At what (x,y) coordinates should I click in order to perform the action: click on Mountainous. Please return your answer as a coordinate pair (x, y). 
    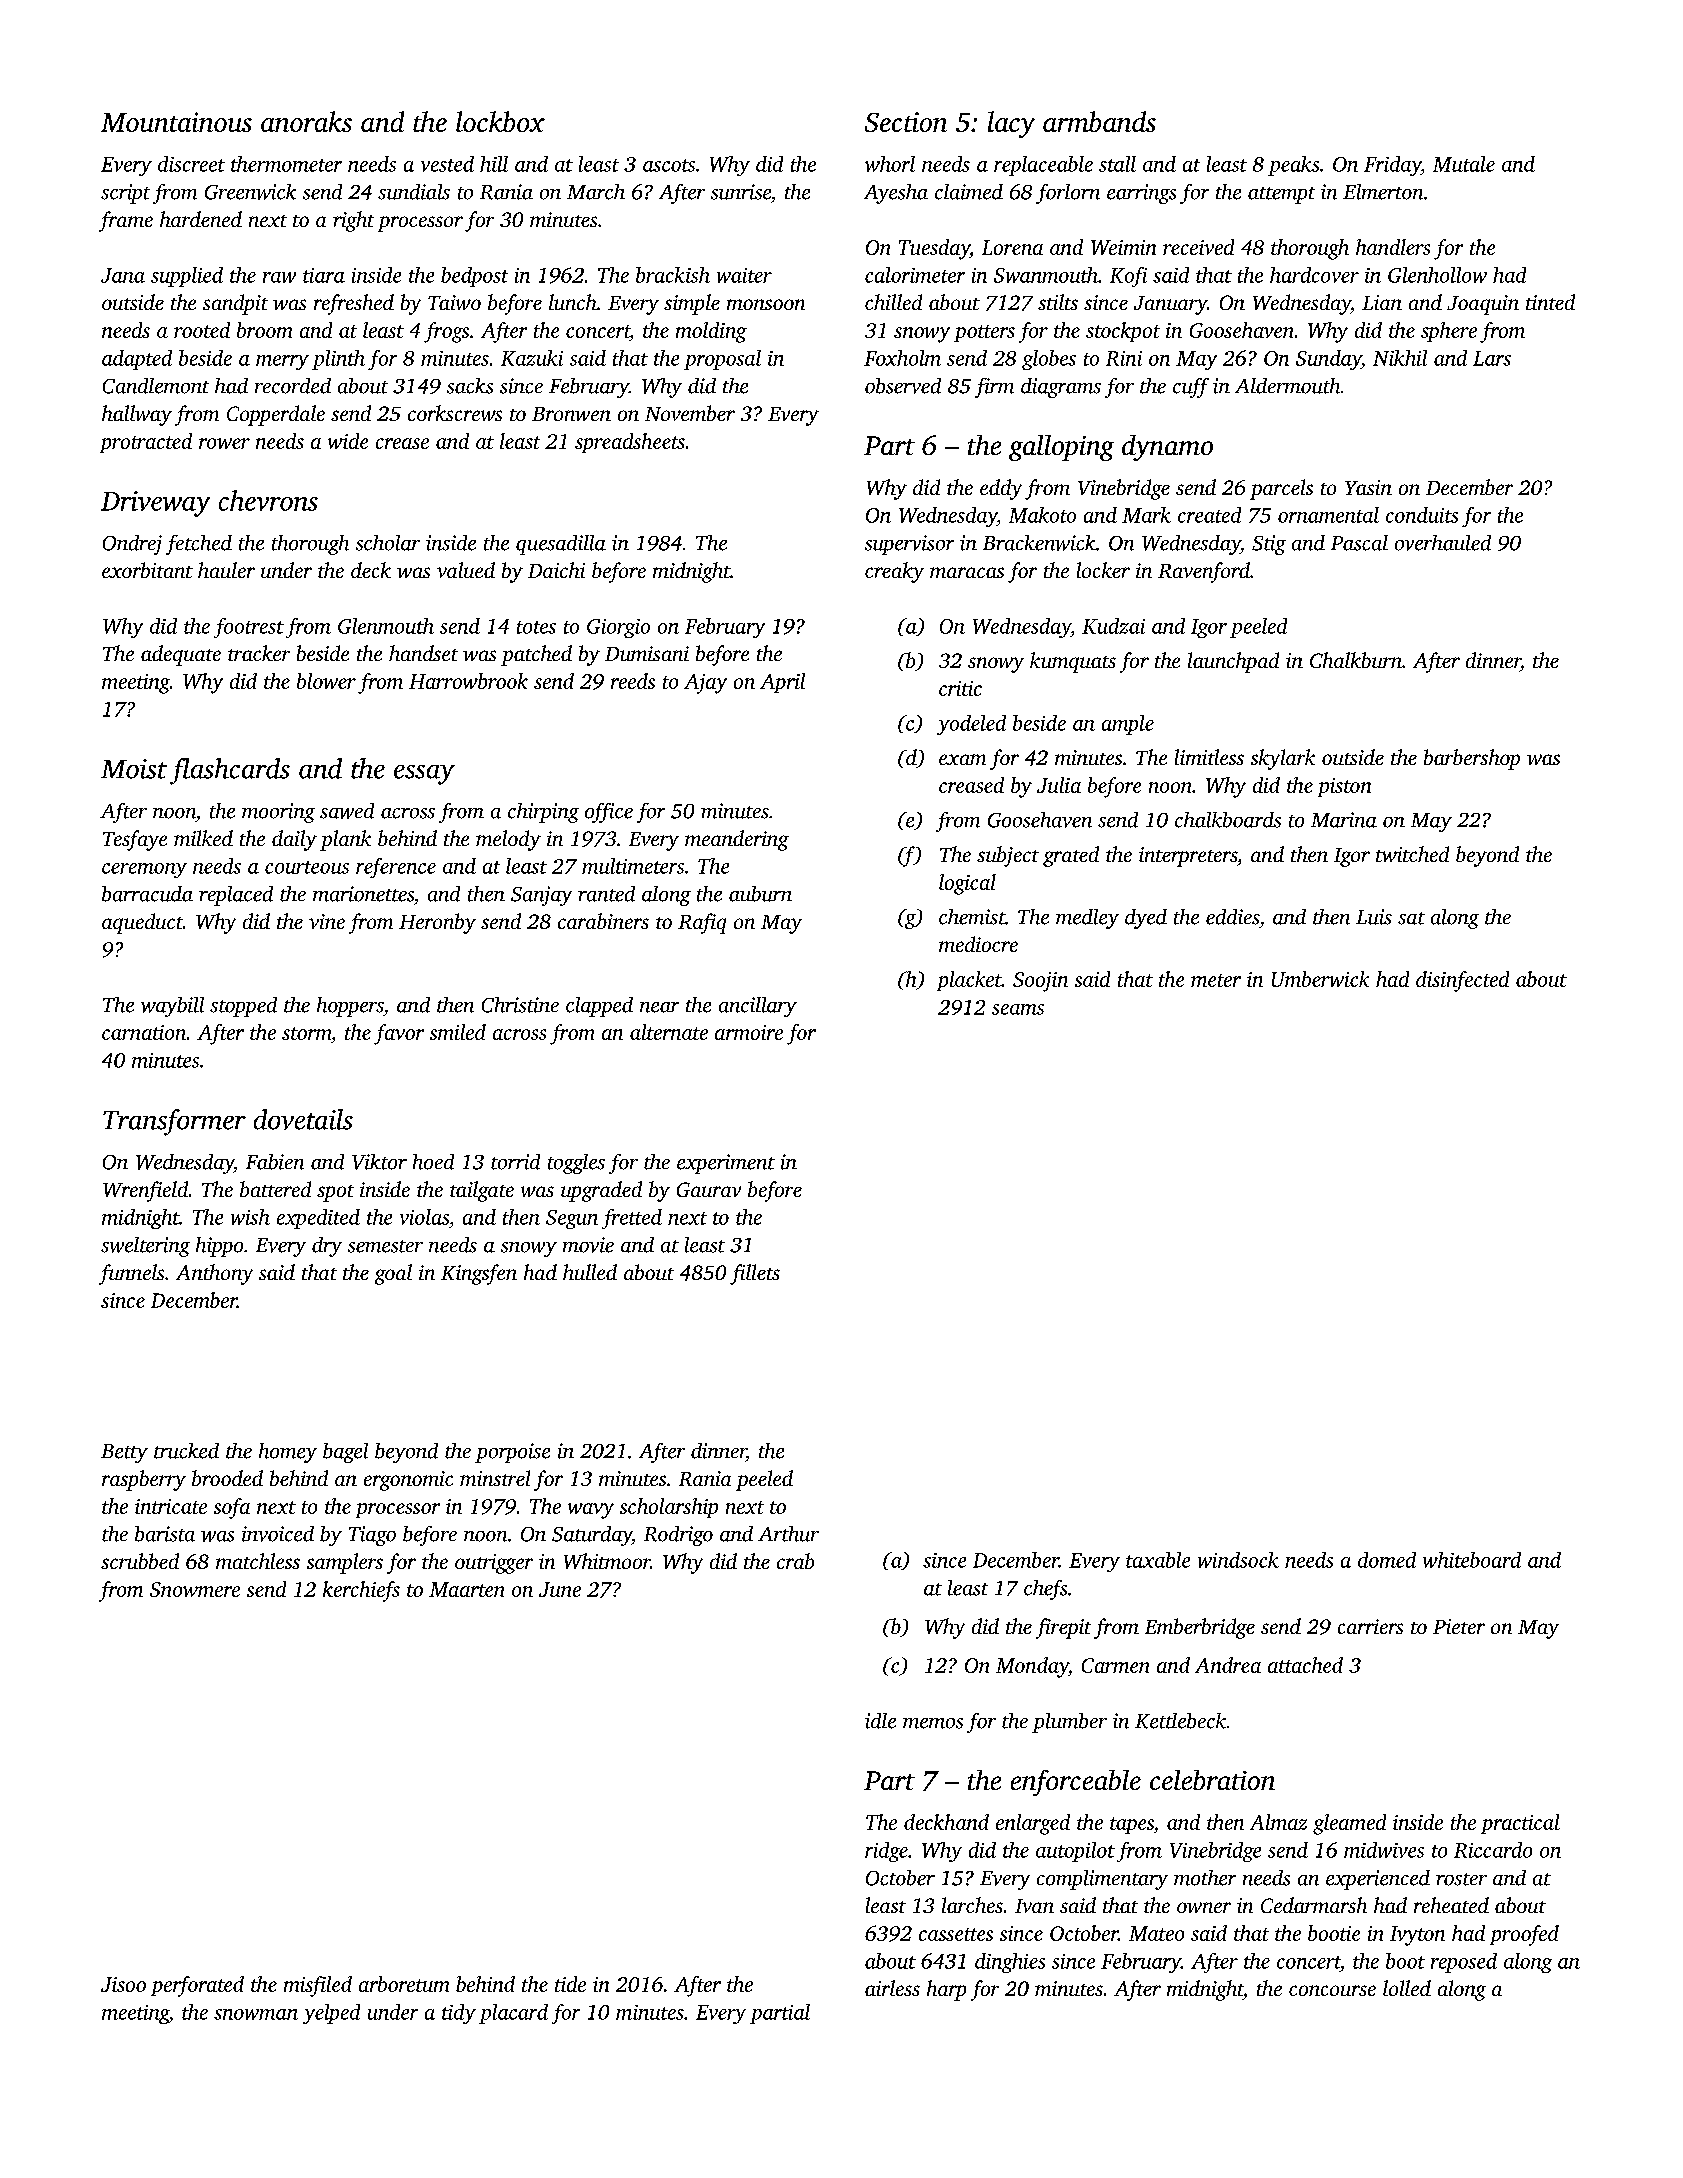
    Looking at the image, I should click on (176, 122).
